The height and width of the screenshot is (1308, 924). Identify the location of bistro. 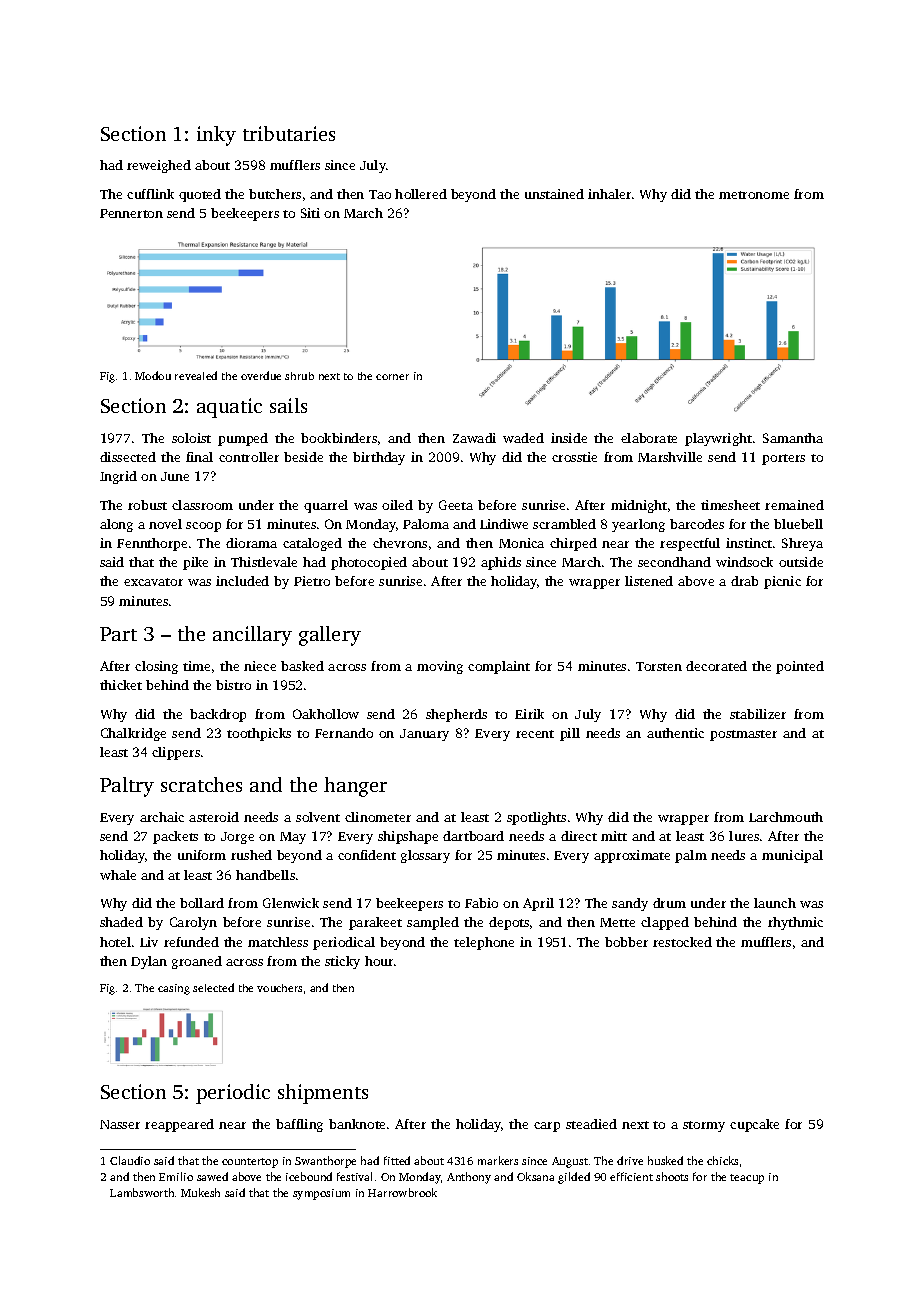
(233, 685).
